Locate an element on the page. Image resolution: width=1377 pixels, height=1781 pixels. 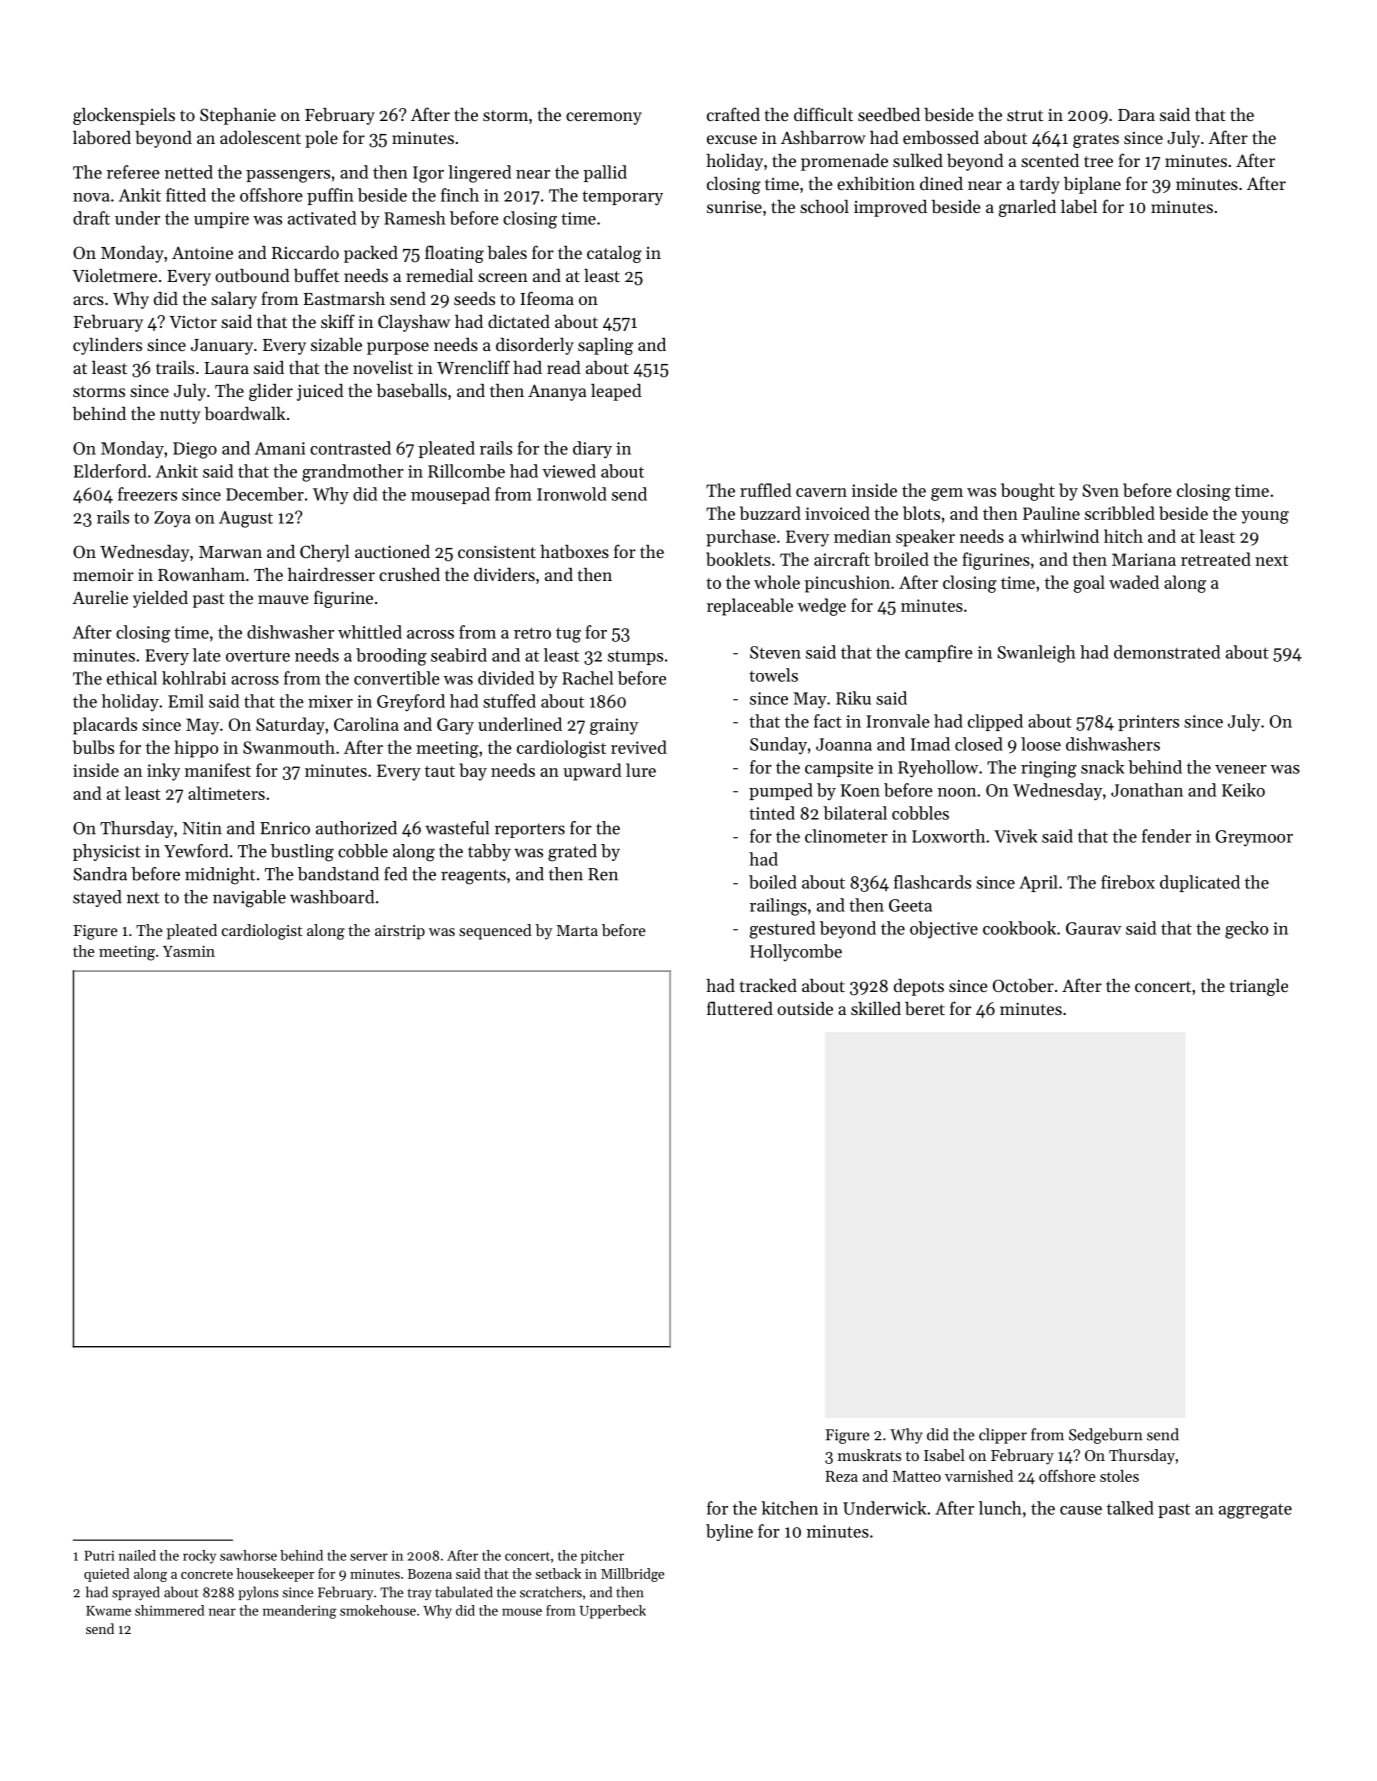
cause is located at coordinates (1081, 1510).
